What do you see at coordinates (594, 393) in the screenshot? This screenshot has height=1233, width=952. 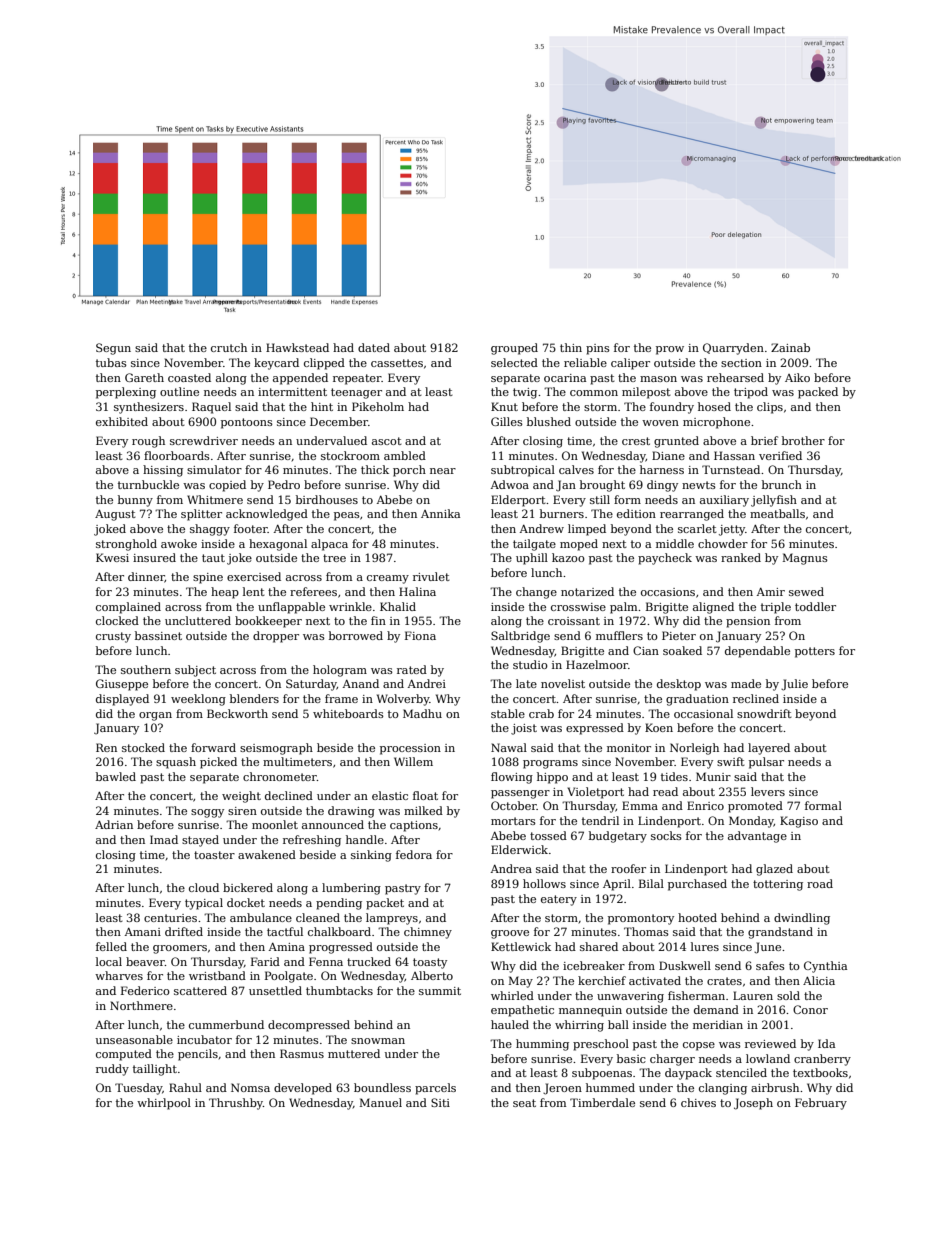 I see `common` at bounding box center [594, 393].
